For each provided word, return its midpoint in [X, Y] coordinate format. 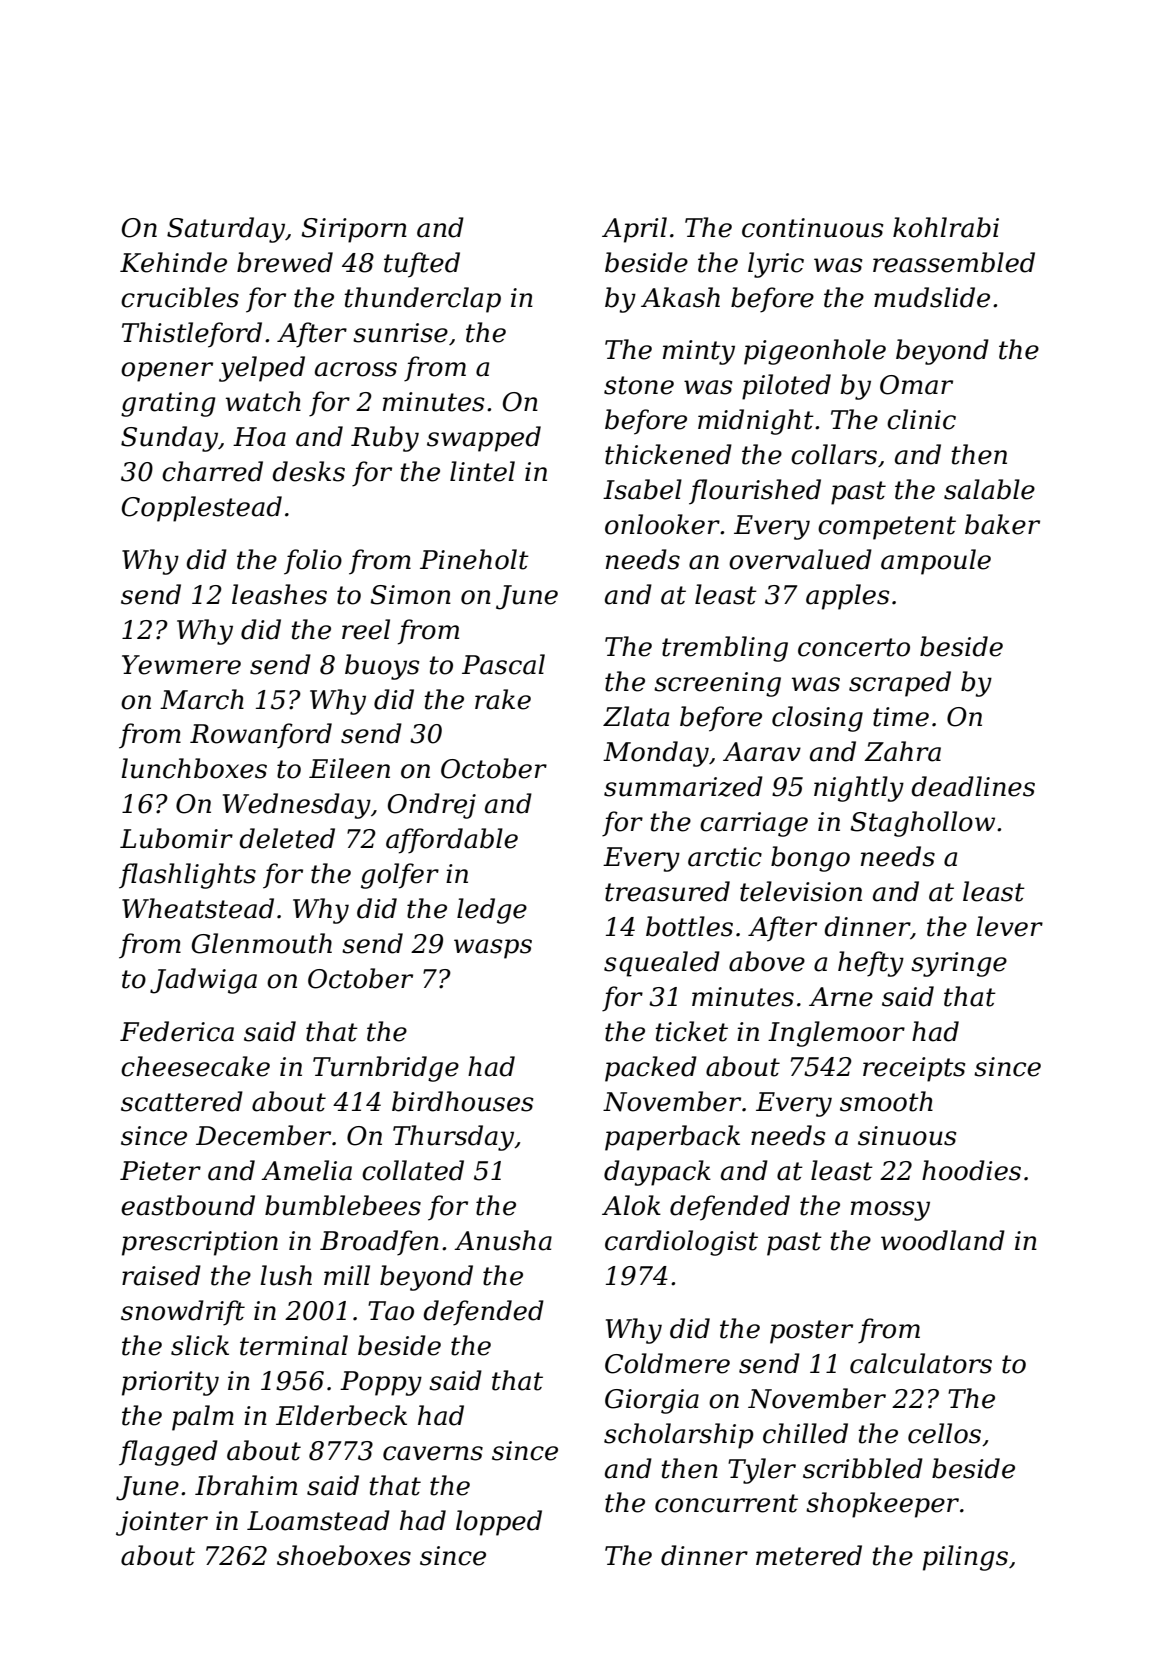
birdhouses [462, 1101]
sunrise [400, 333]
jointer [162, 1523]
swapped [484, 439]
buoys [382, 667]
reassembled [954, 262]
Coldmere [667, 1363]
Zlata [636, 716]
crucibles [180, 297]
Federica [177, 1031]
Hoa [259, 437]
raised [161, 1275]
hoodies [971, 1170]
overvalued [800, 559]
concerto [854, 647]
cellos [944, 1433]
